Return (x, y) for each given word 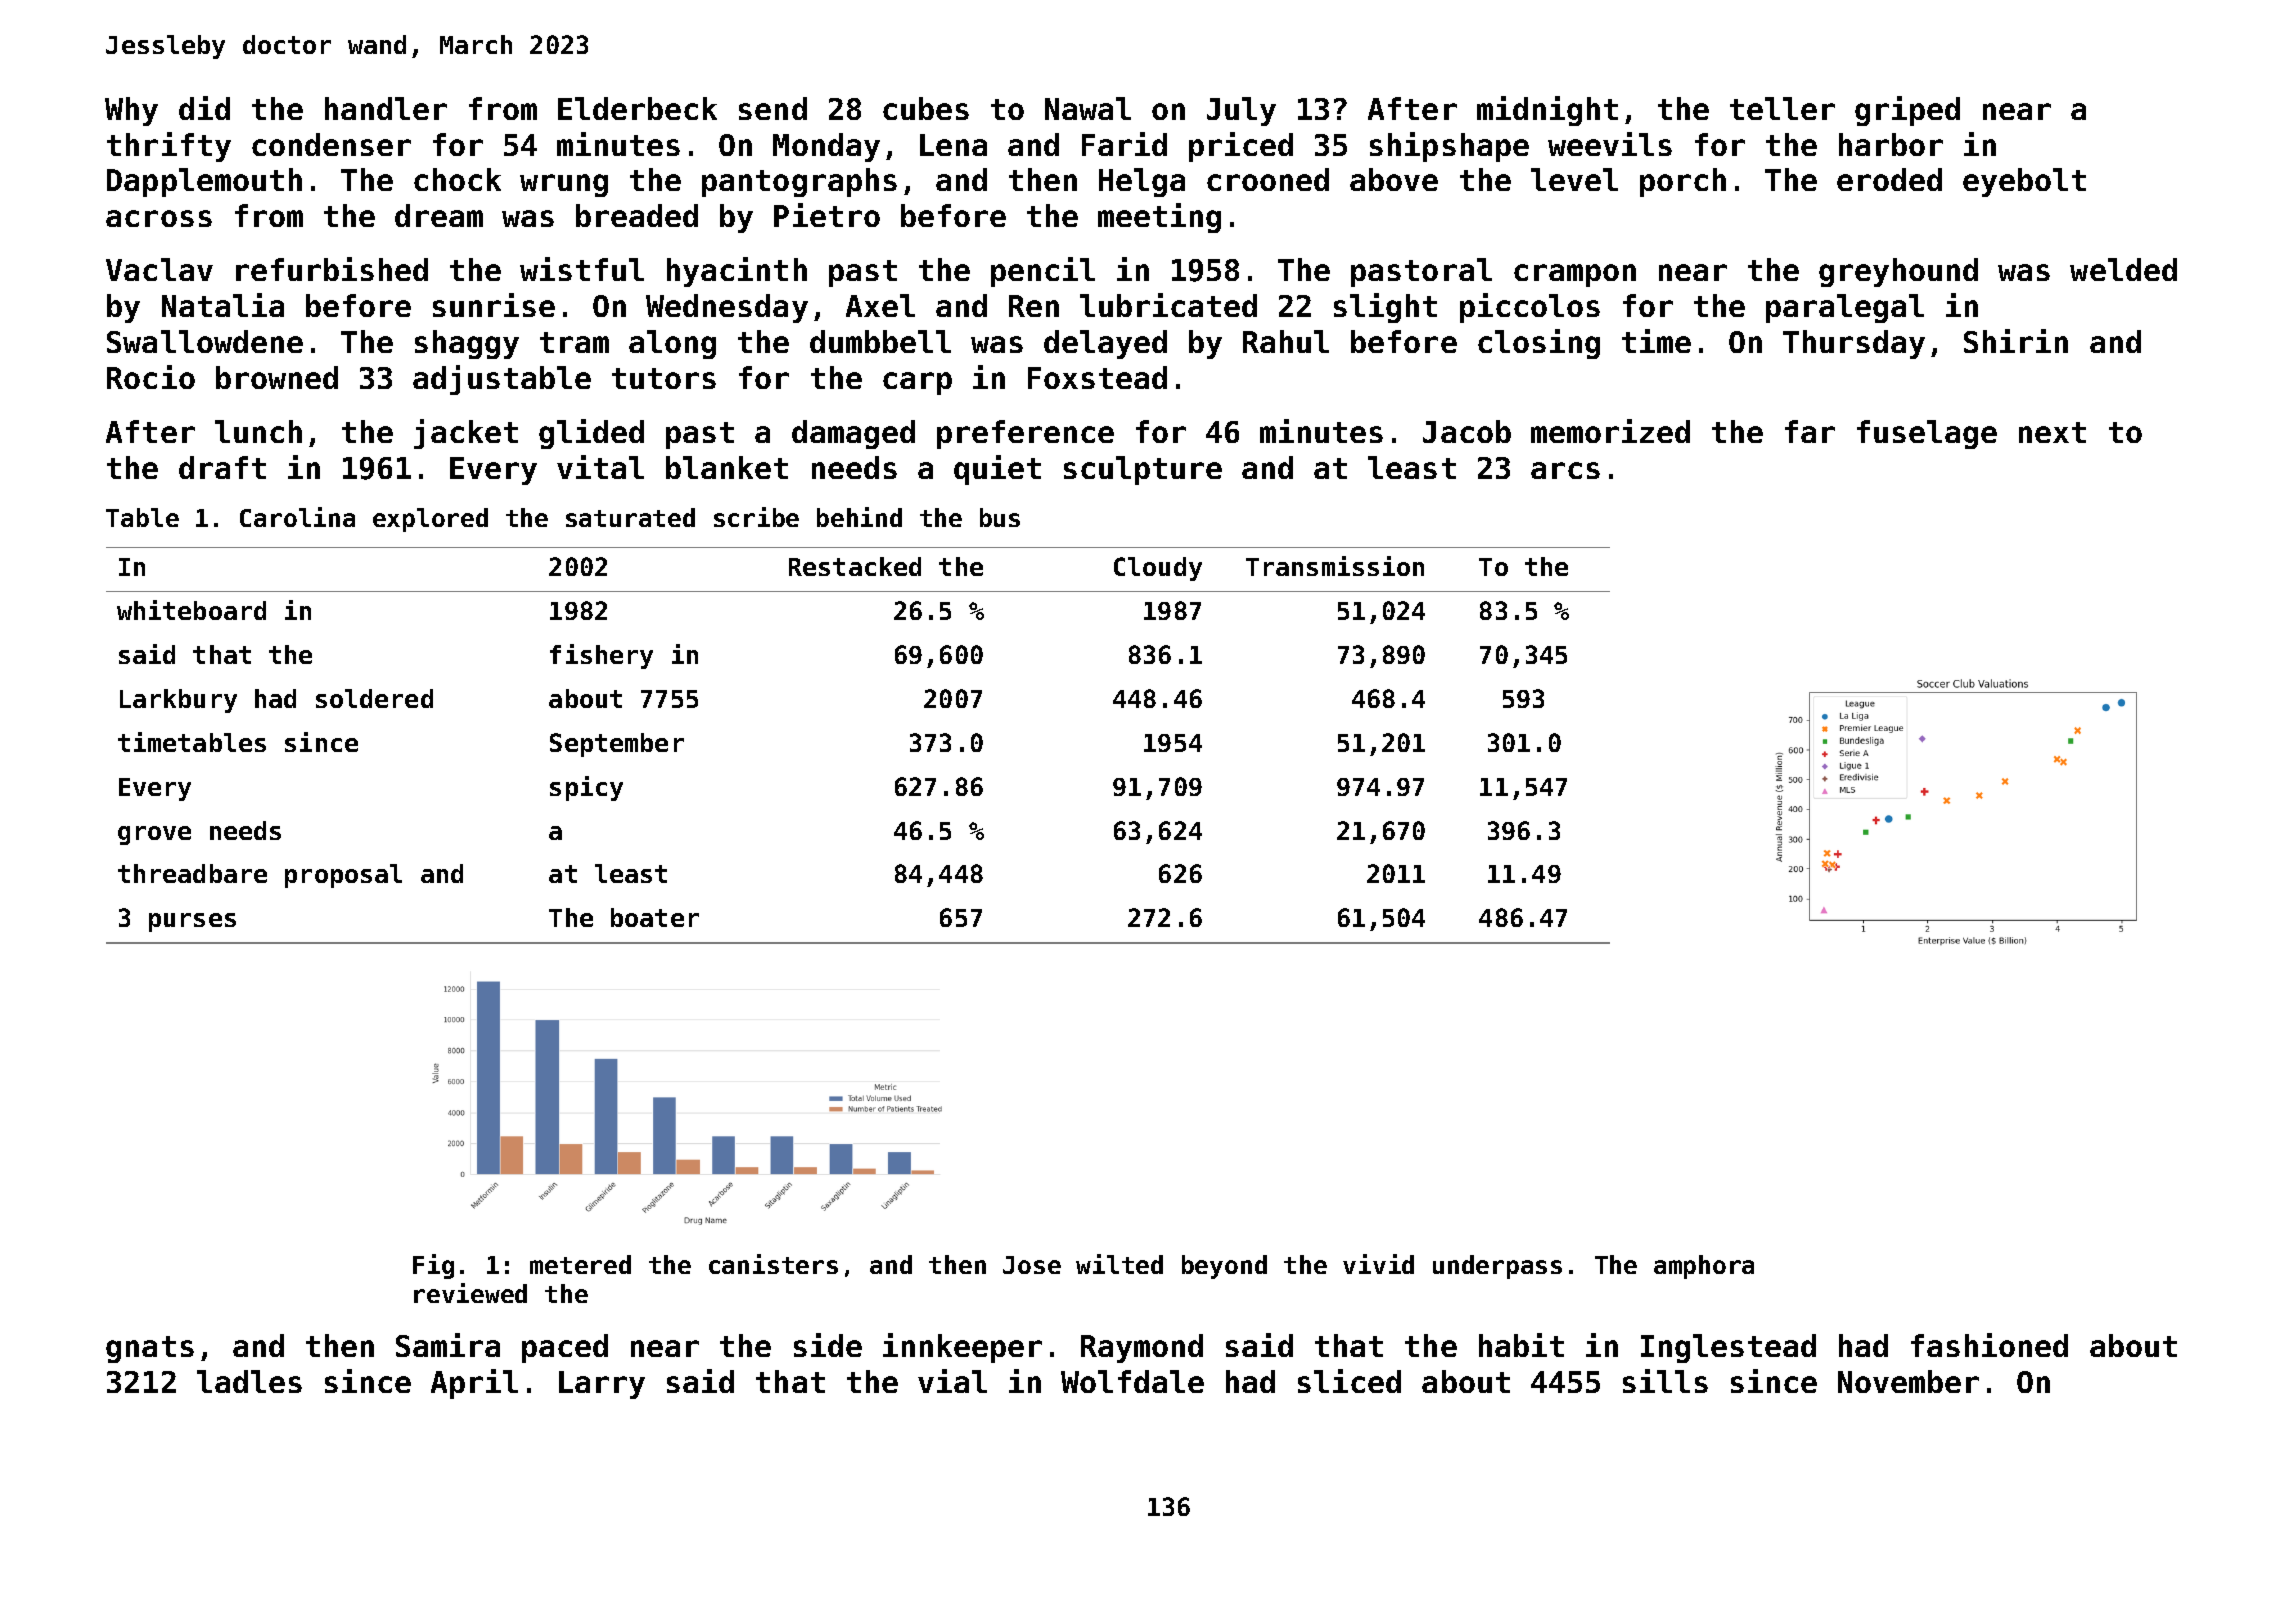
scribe (756, 517)
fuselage (1927, 434)
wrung (564, 185)
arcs (1565, 470)
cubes (926, 108)
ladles (249, 1381)
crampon (1575, 275)
